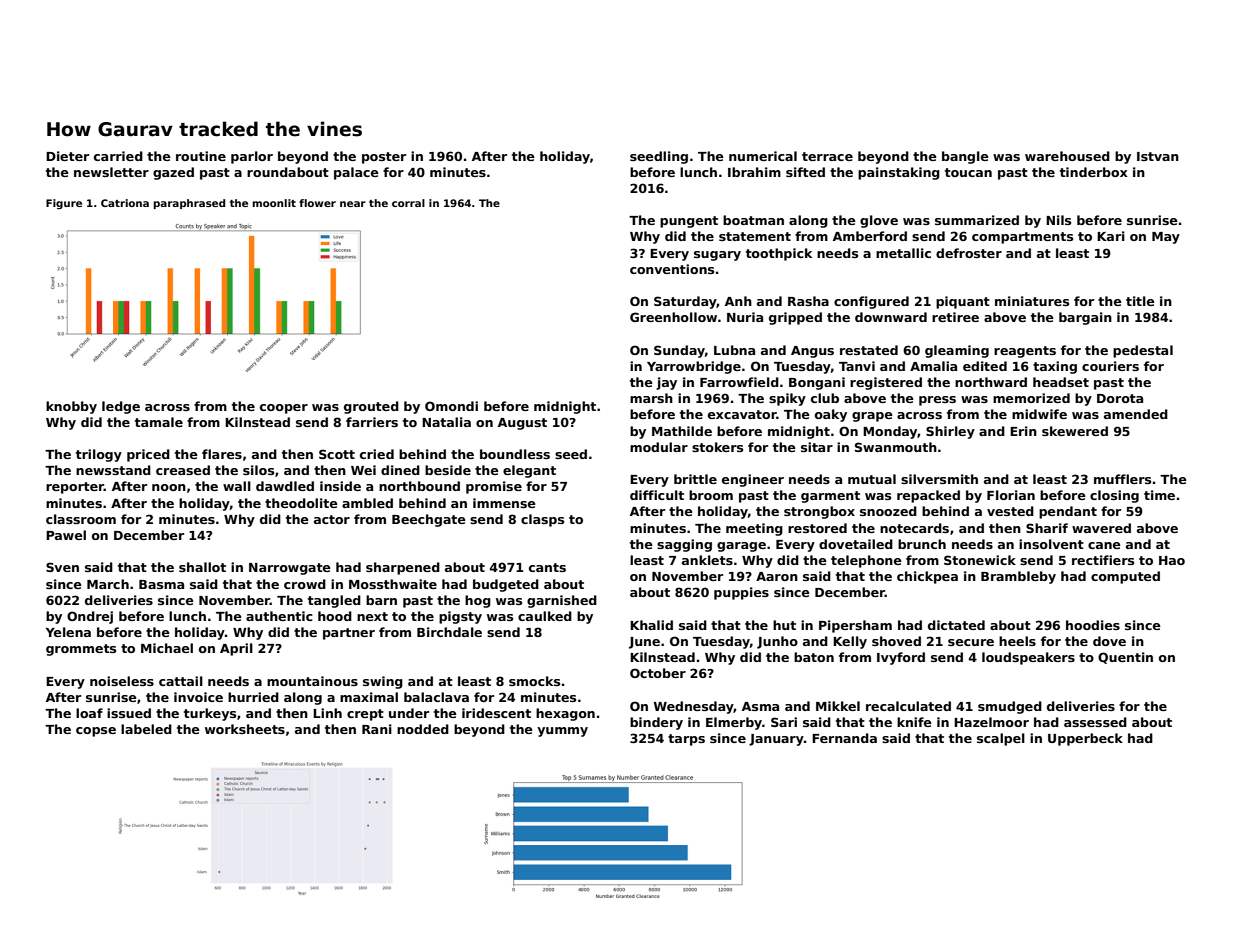 The height and width of the document is (952, 1233). What do you see at coordinates (963, 302) in the document?
I see `piquant` at bounding box center [963, 302].
